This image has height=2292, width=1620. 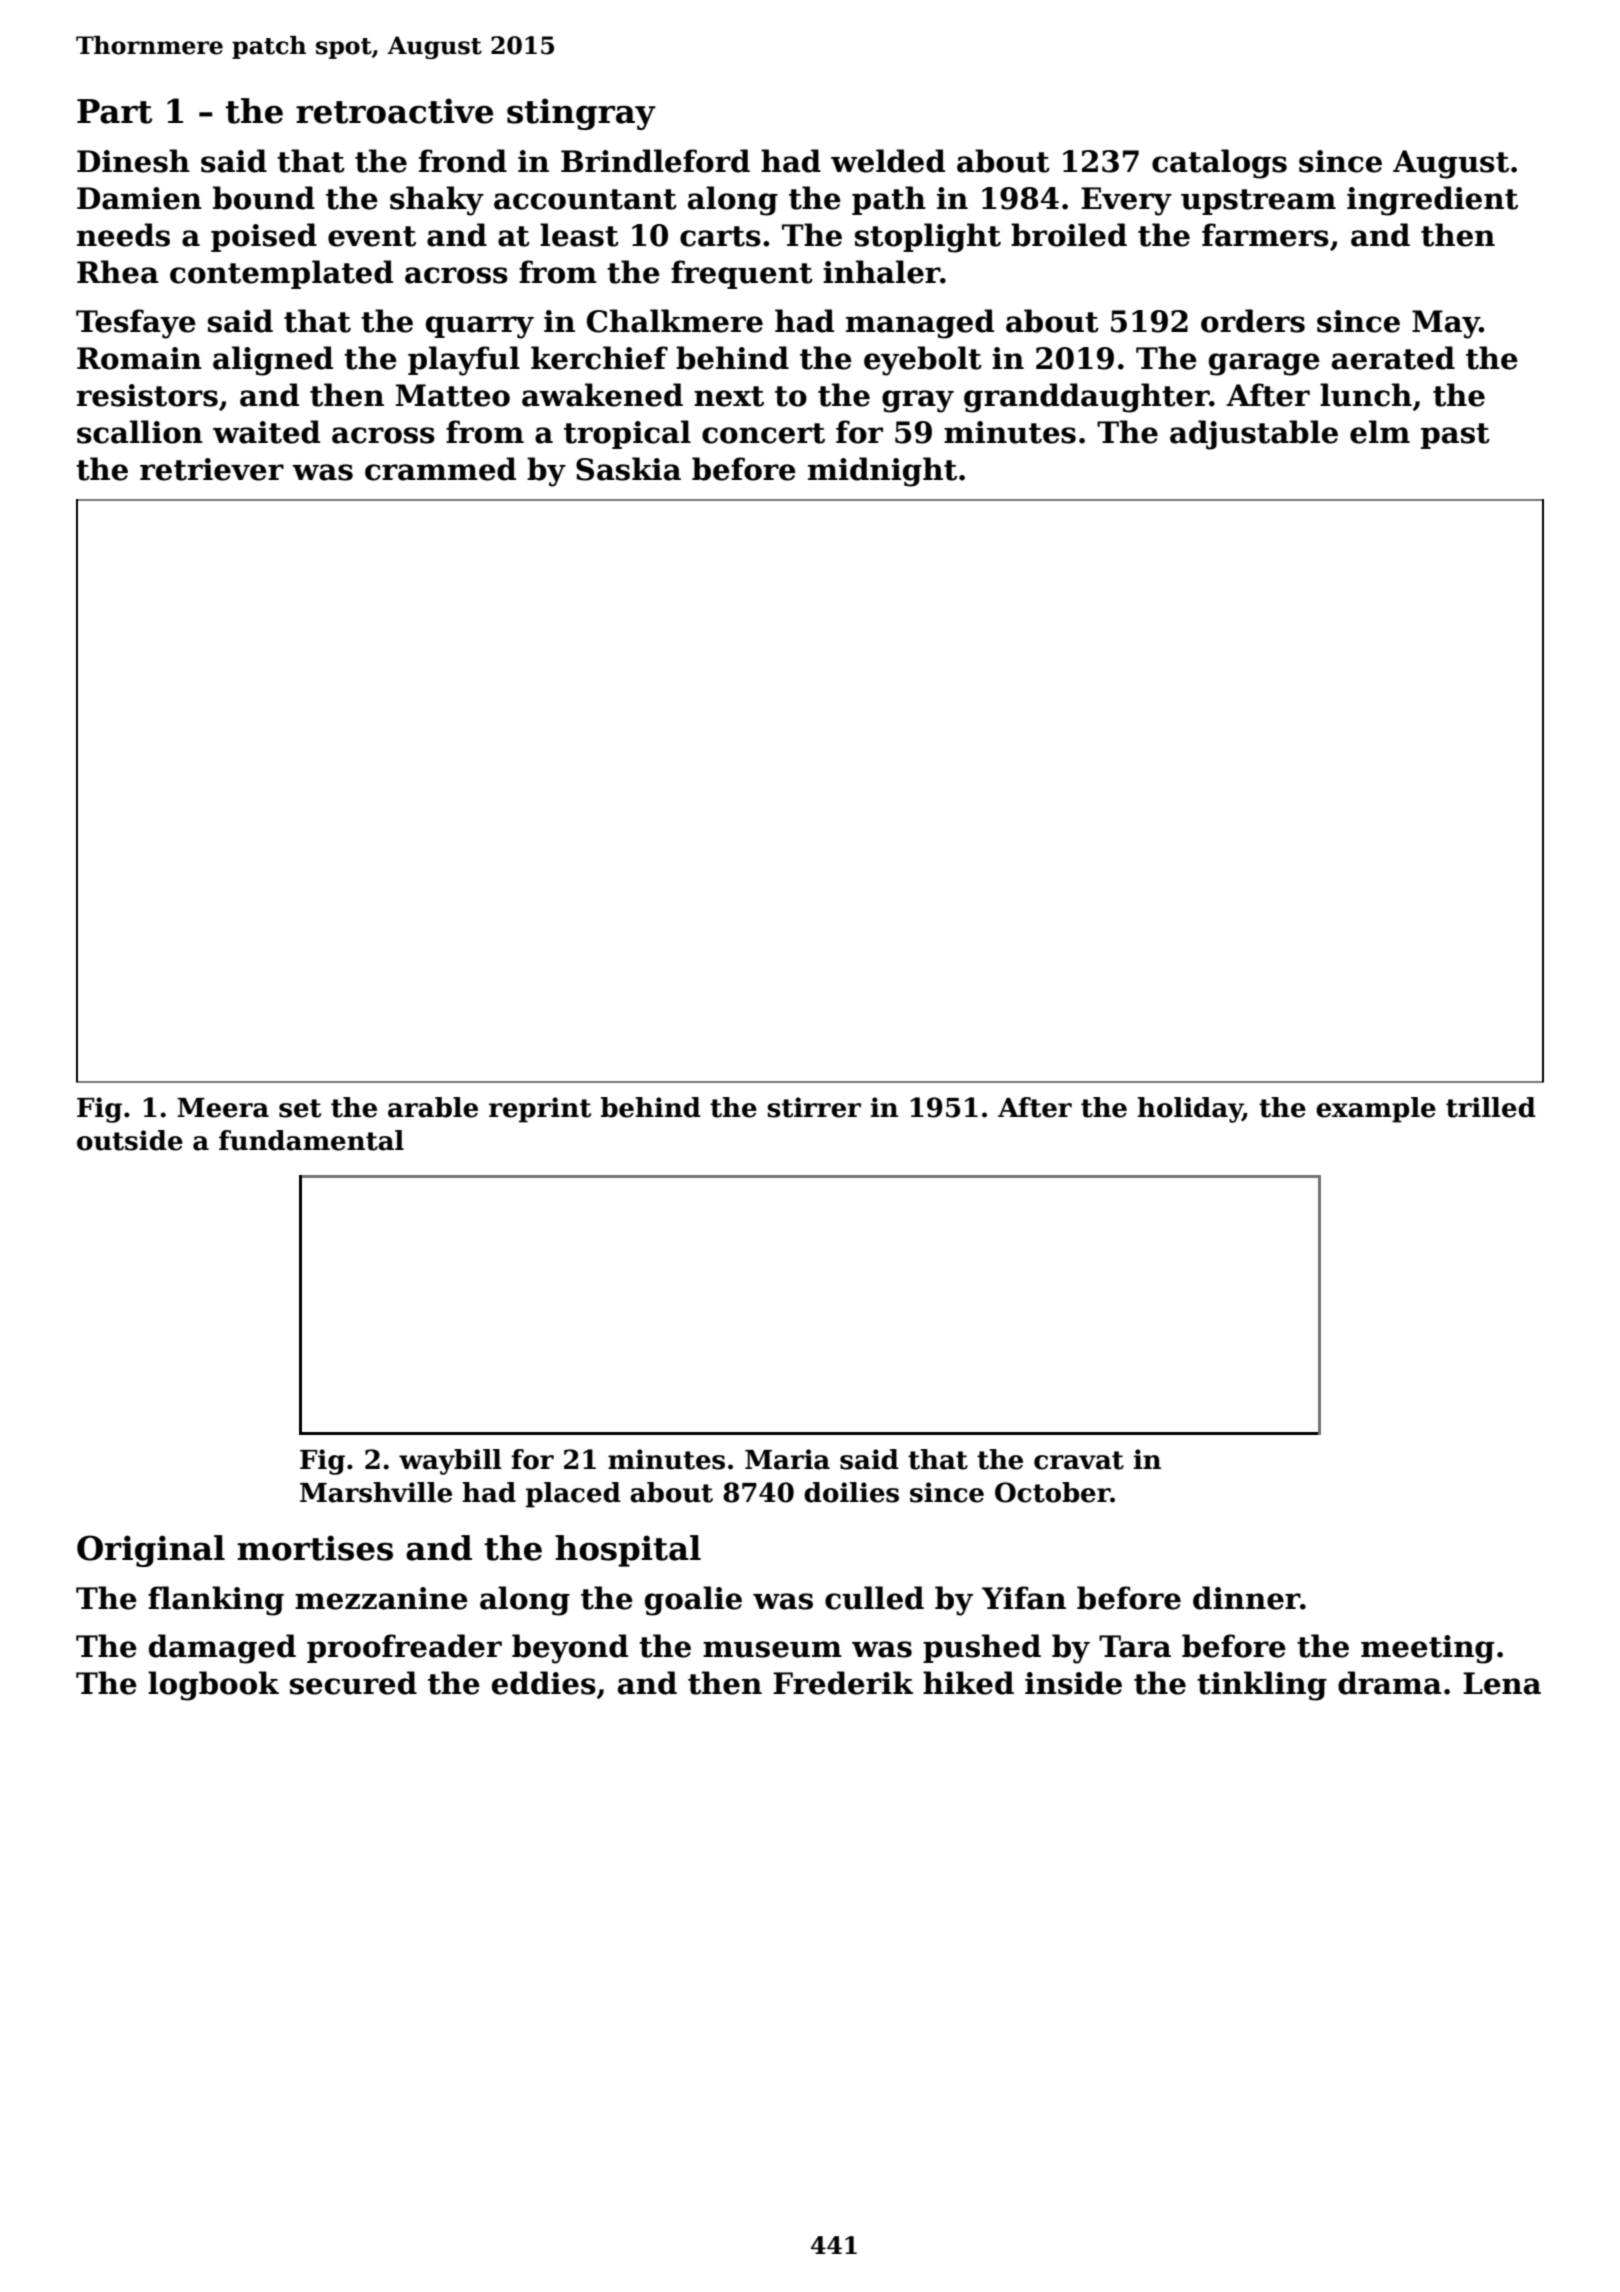 I want to click on past, so click(x=1455, y=436).
